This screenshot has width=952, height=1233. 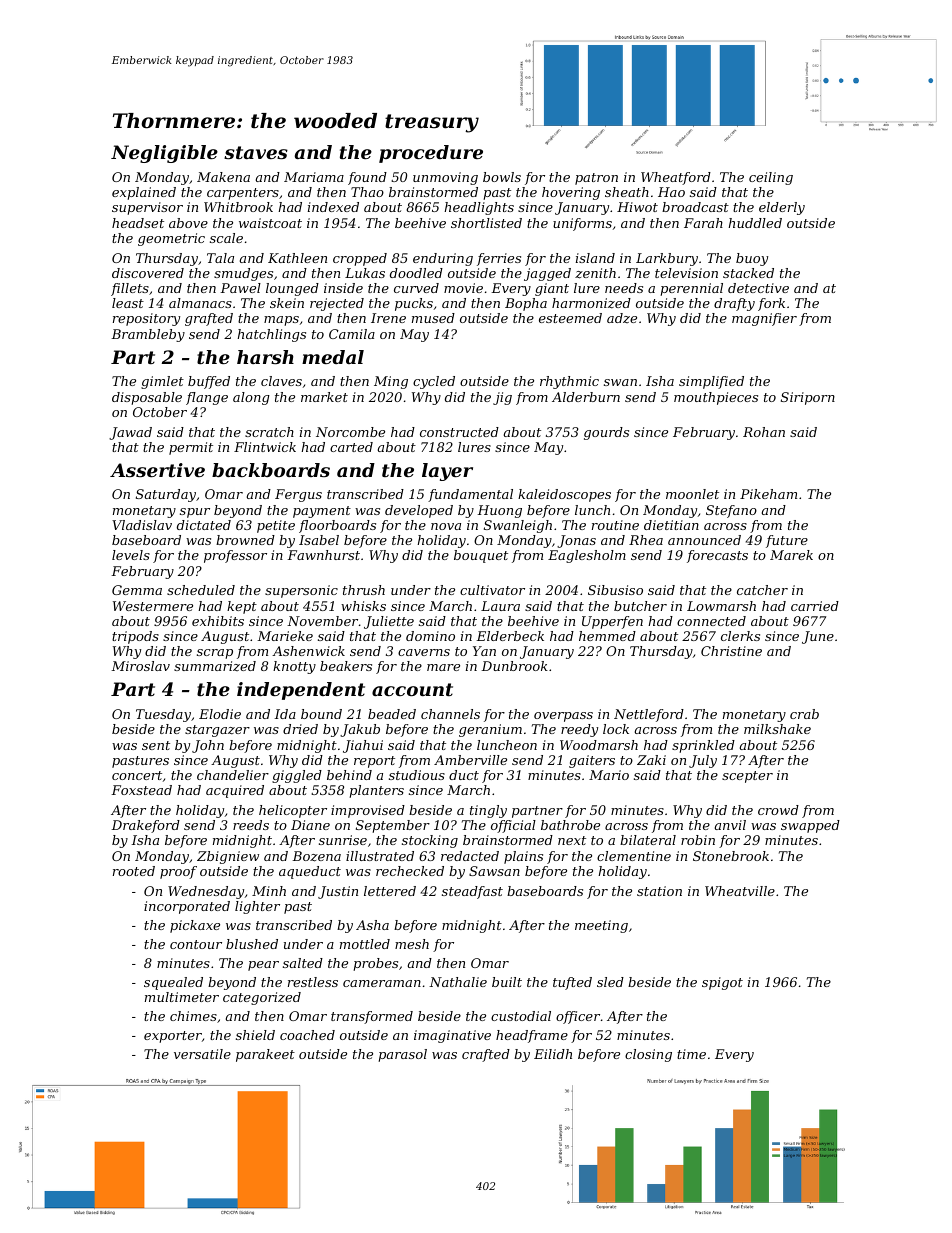 I want to click on geranium, so click(x=490, y=730).
